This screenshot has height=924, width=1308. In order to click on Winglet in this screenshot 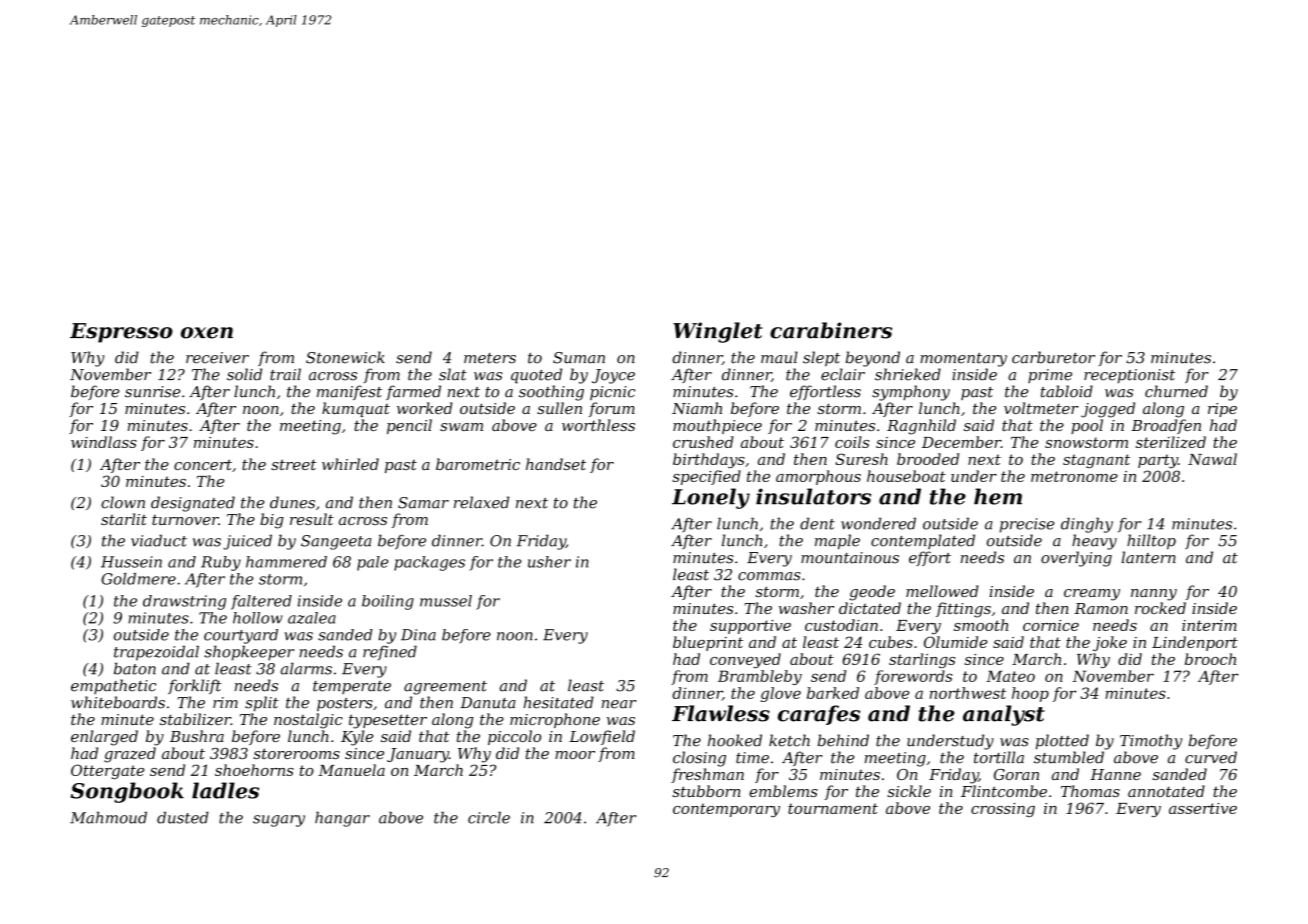, I will do `click(718, 332)`.
